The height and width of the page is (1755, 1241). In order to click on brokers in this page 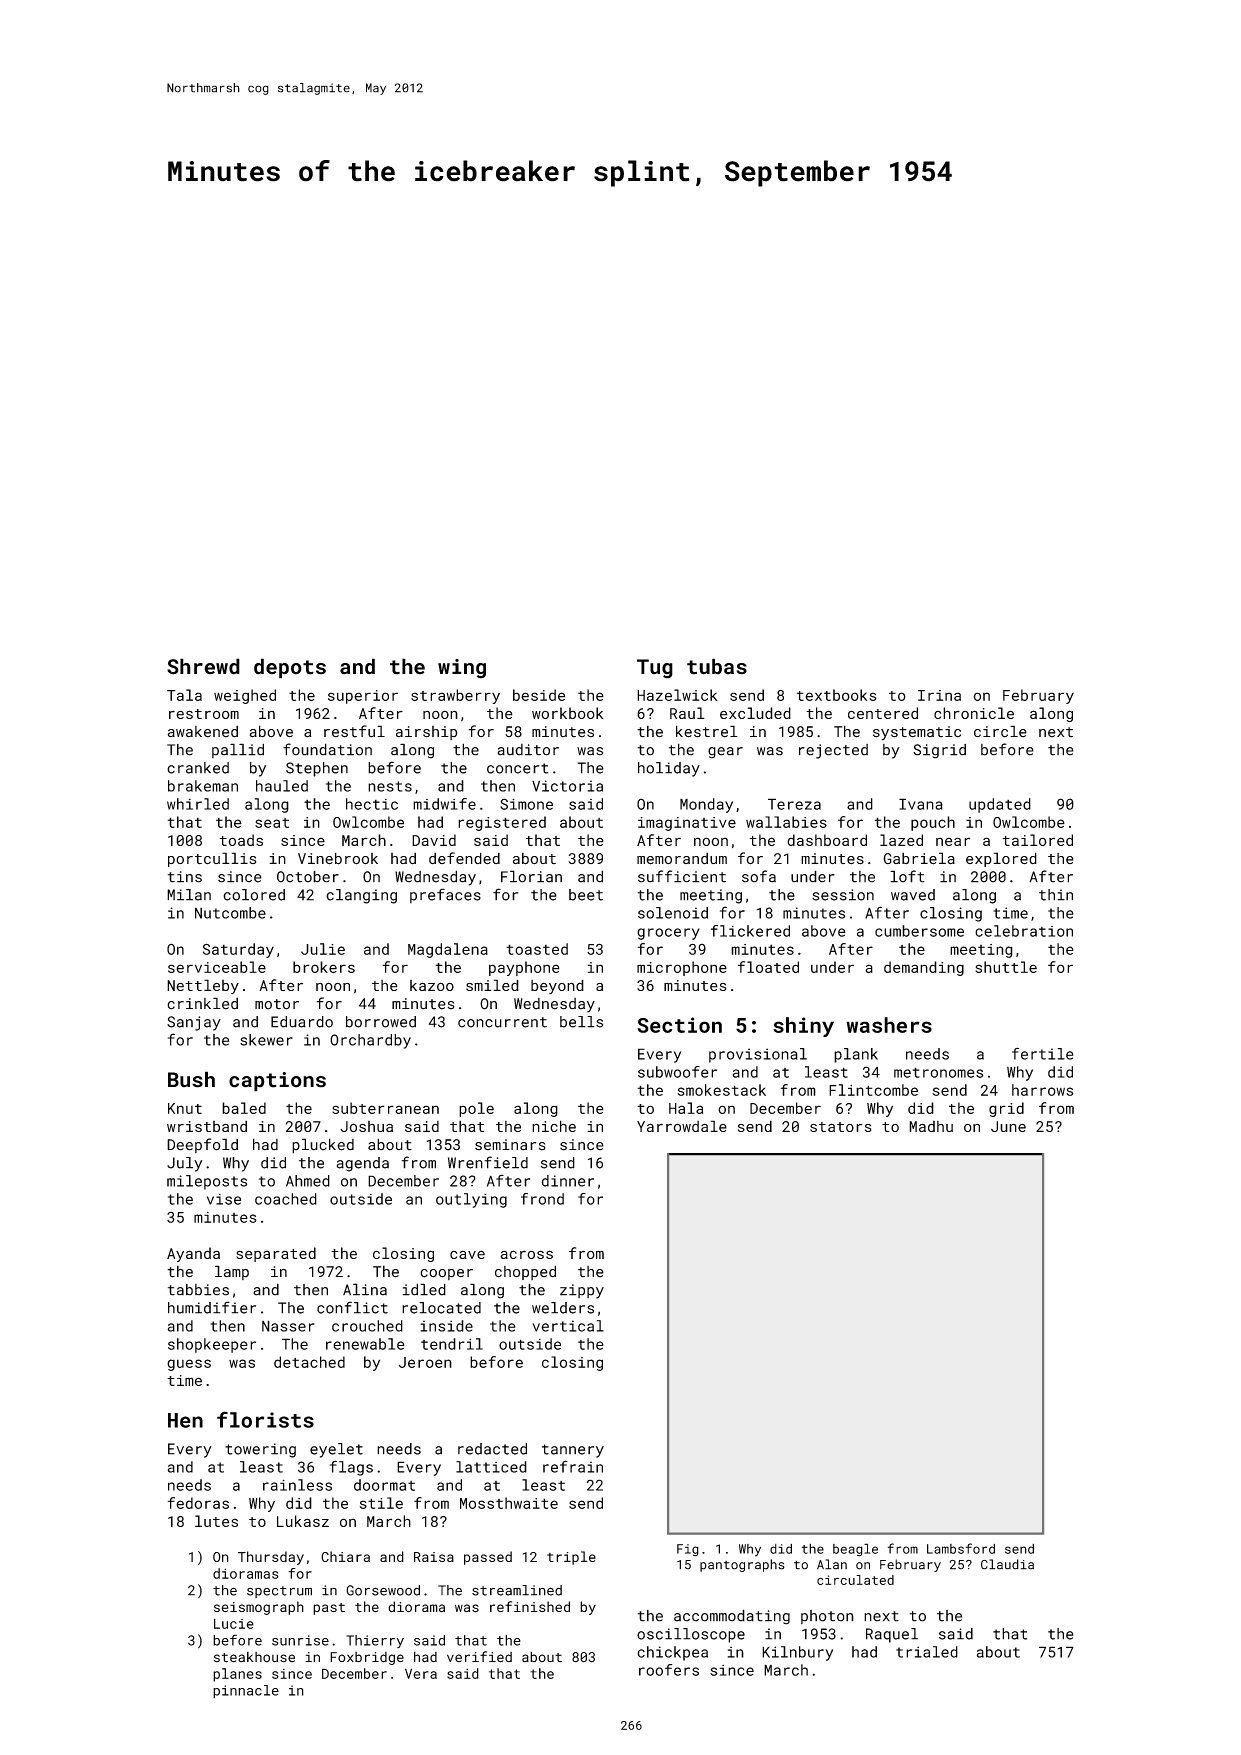, I will do `click(324, 967)`.
